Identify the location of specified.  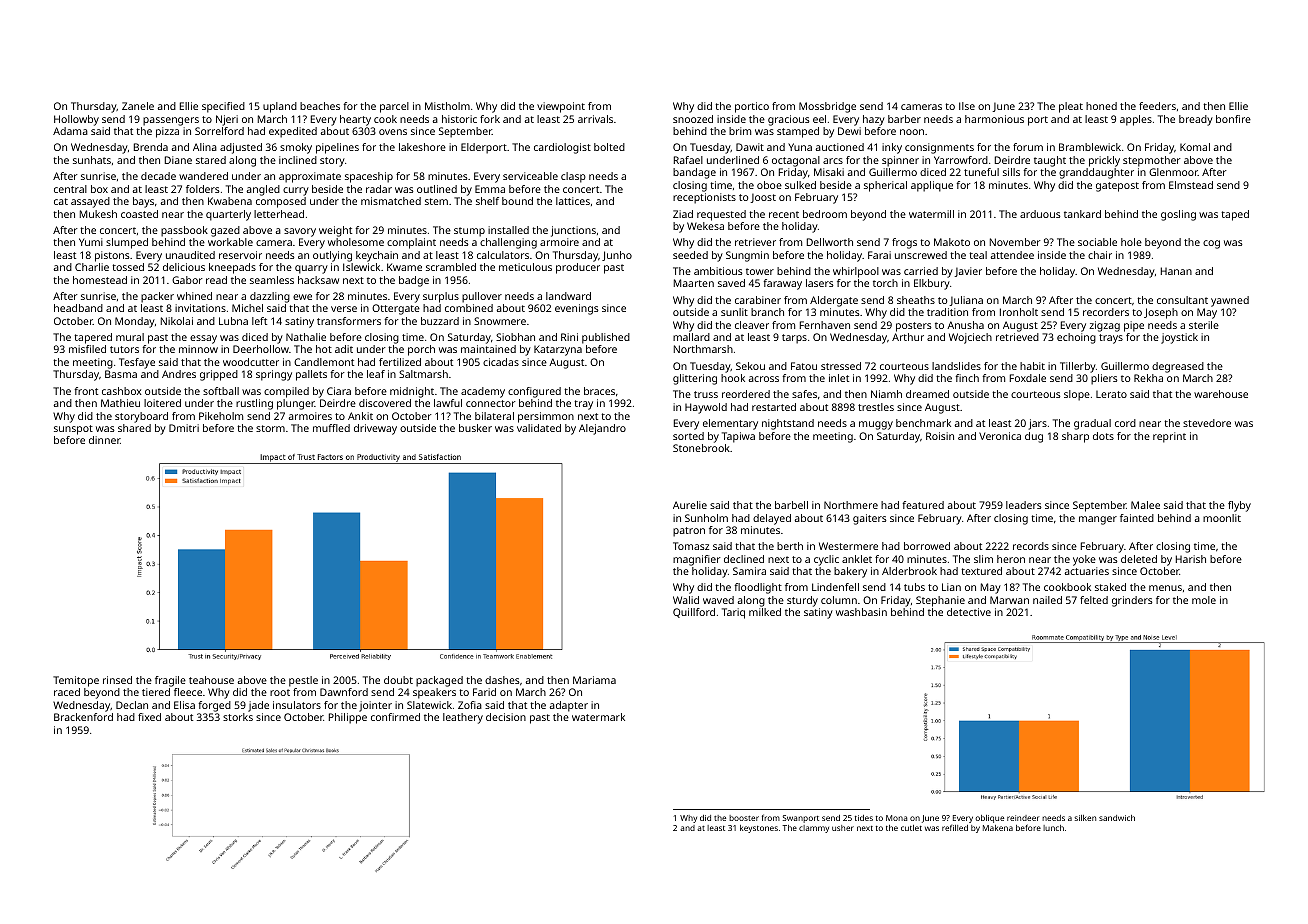
(223, 107).
